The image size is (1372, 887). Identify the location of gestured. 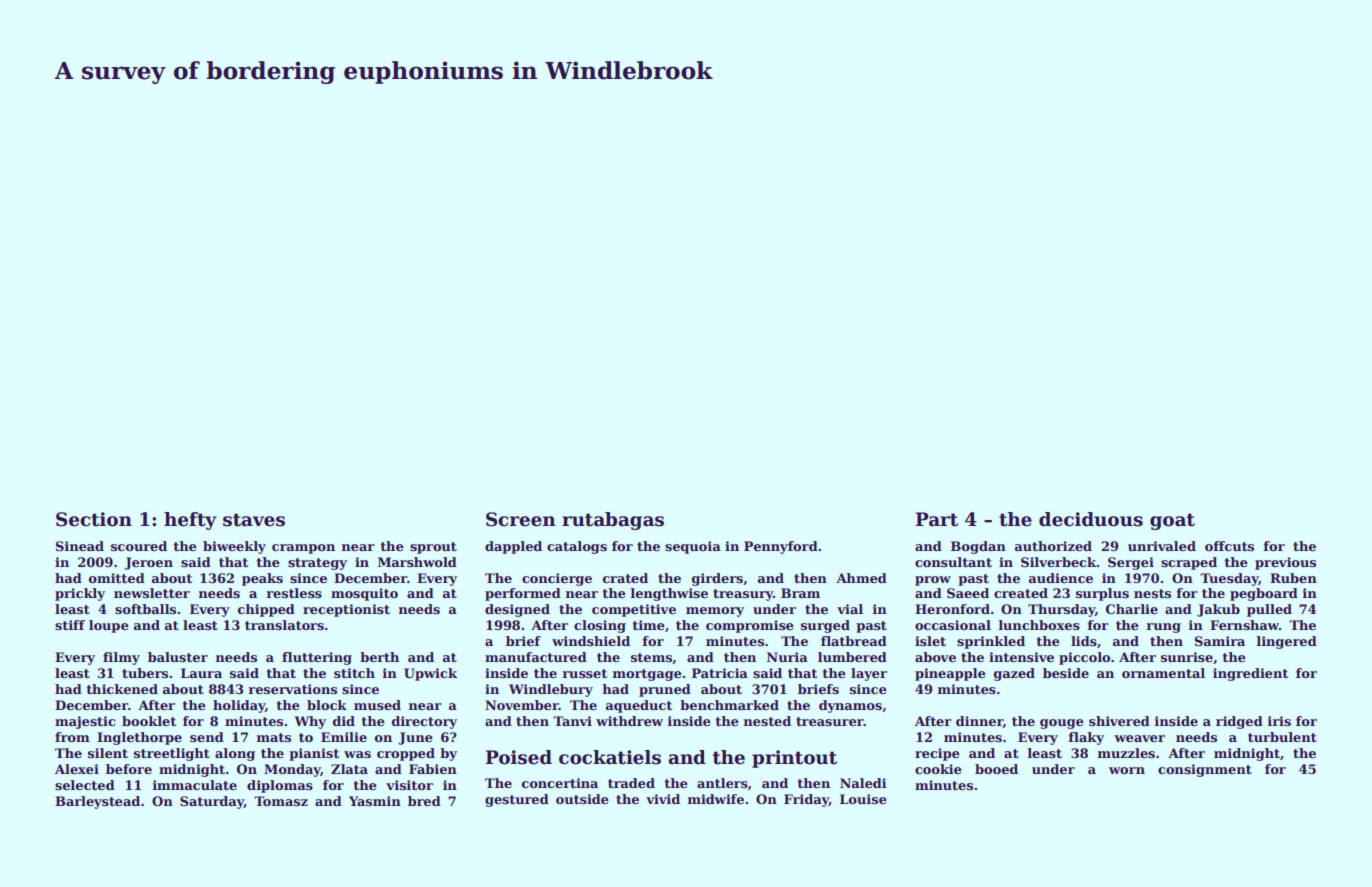
(517, 800).
